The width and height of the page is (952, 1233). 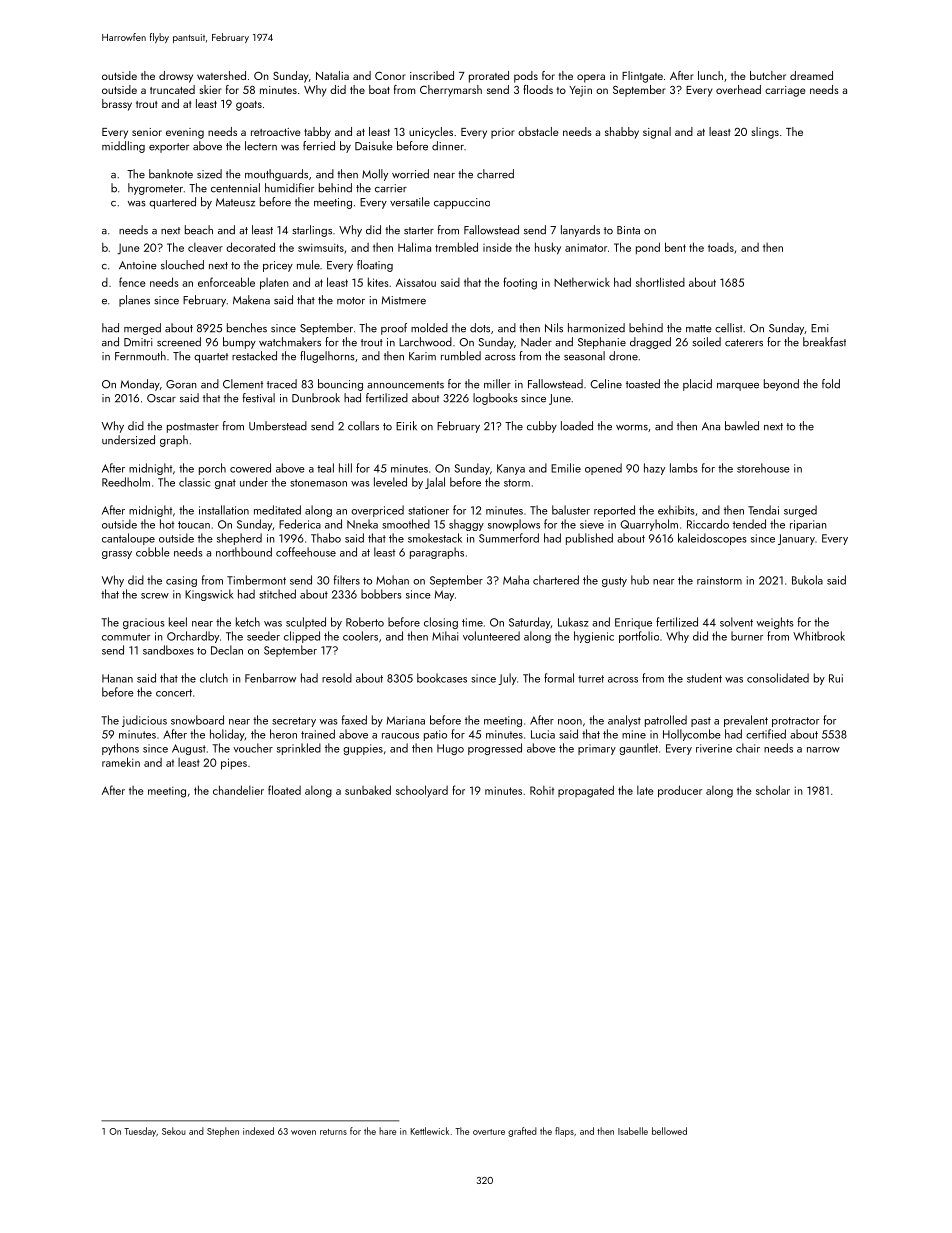 I want to click on Conor, so click(x=390, y=75).
